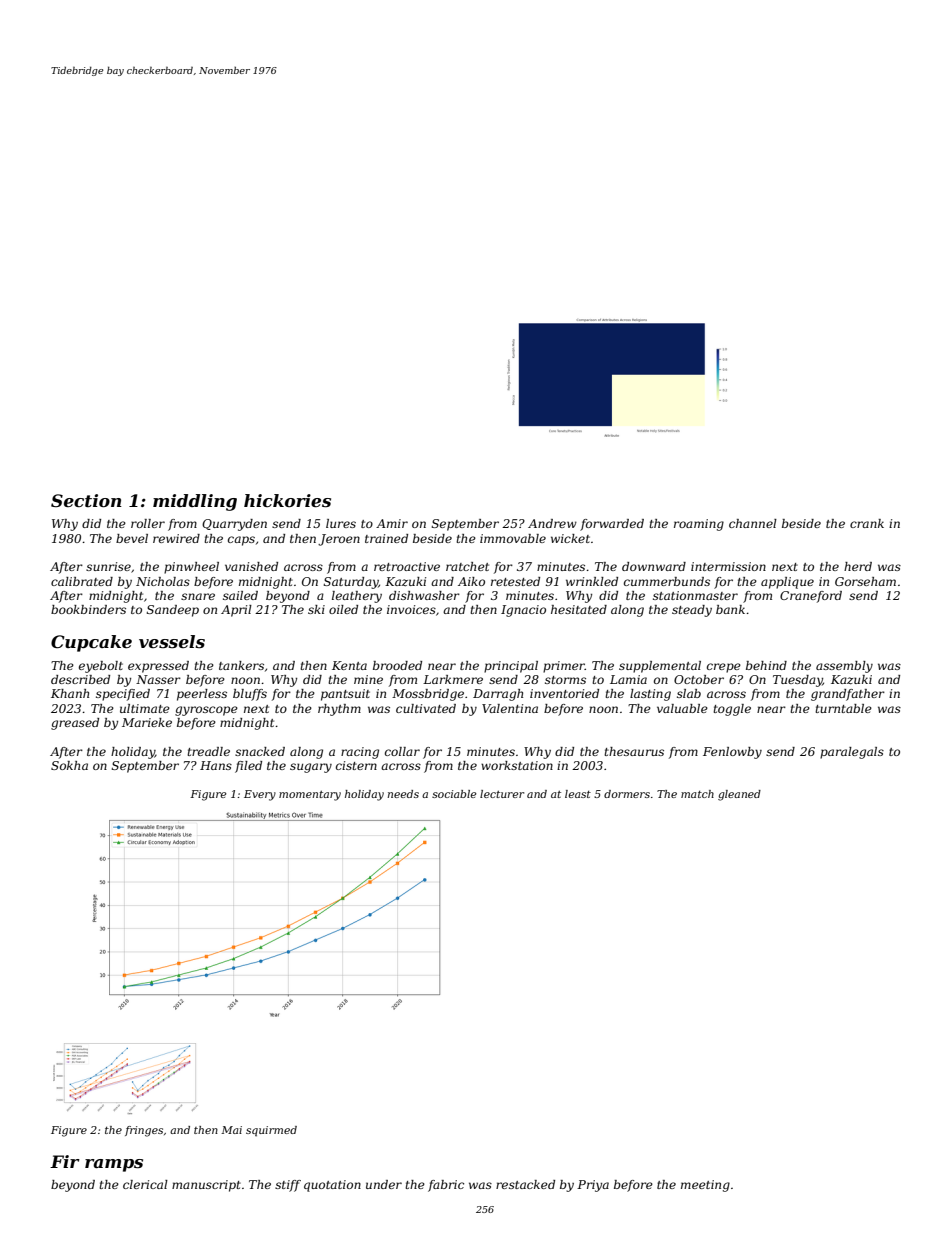  I want to click on gleaned, so click(739, 795).
